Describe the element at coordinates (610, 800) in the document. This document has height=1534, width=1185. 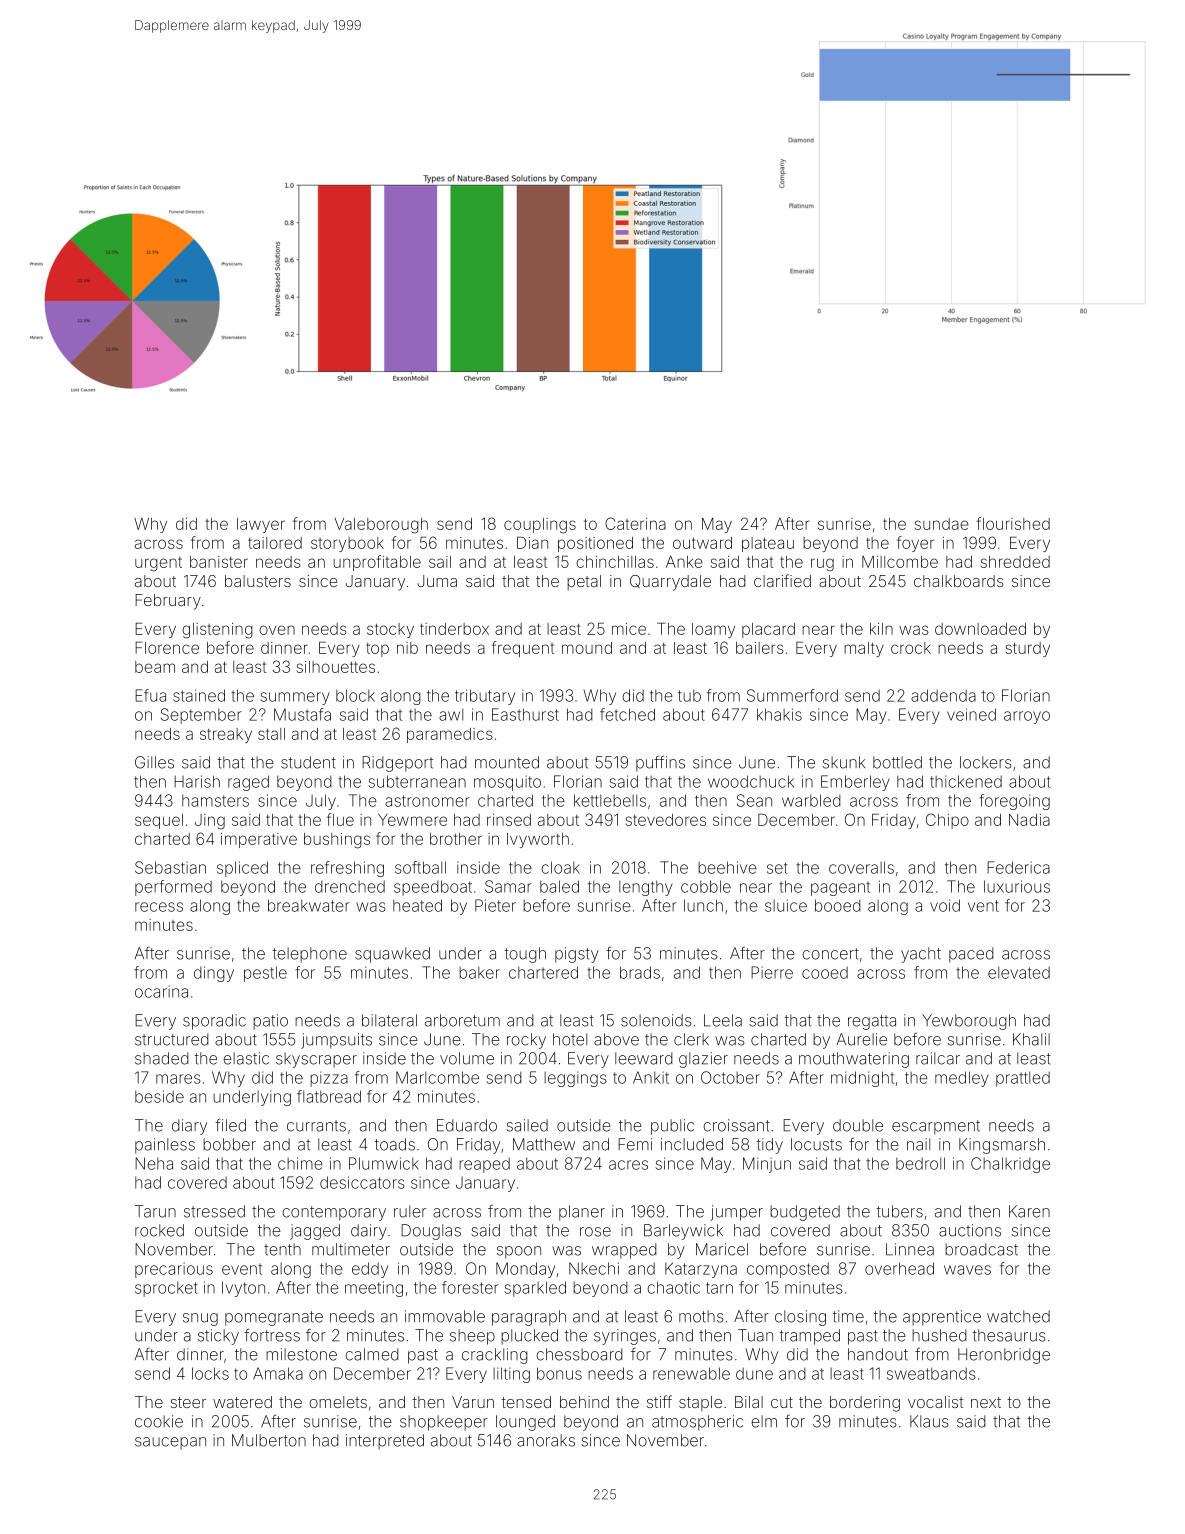
I see `kettlebells` at that location.
